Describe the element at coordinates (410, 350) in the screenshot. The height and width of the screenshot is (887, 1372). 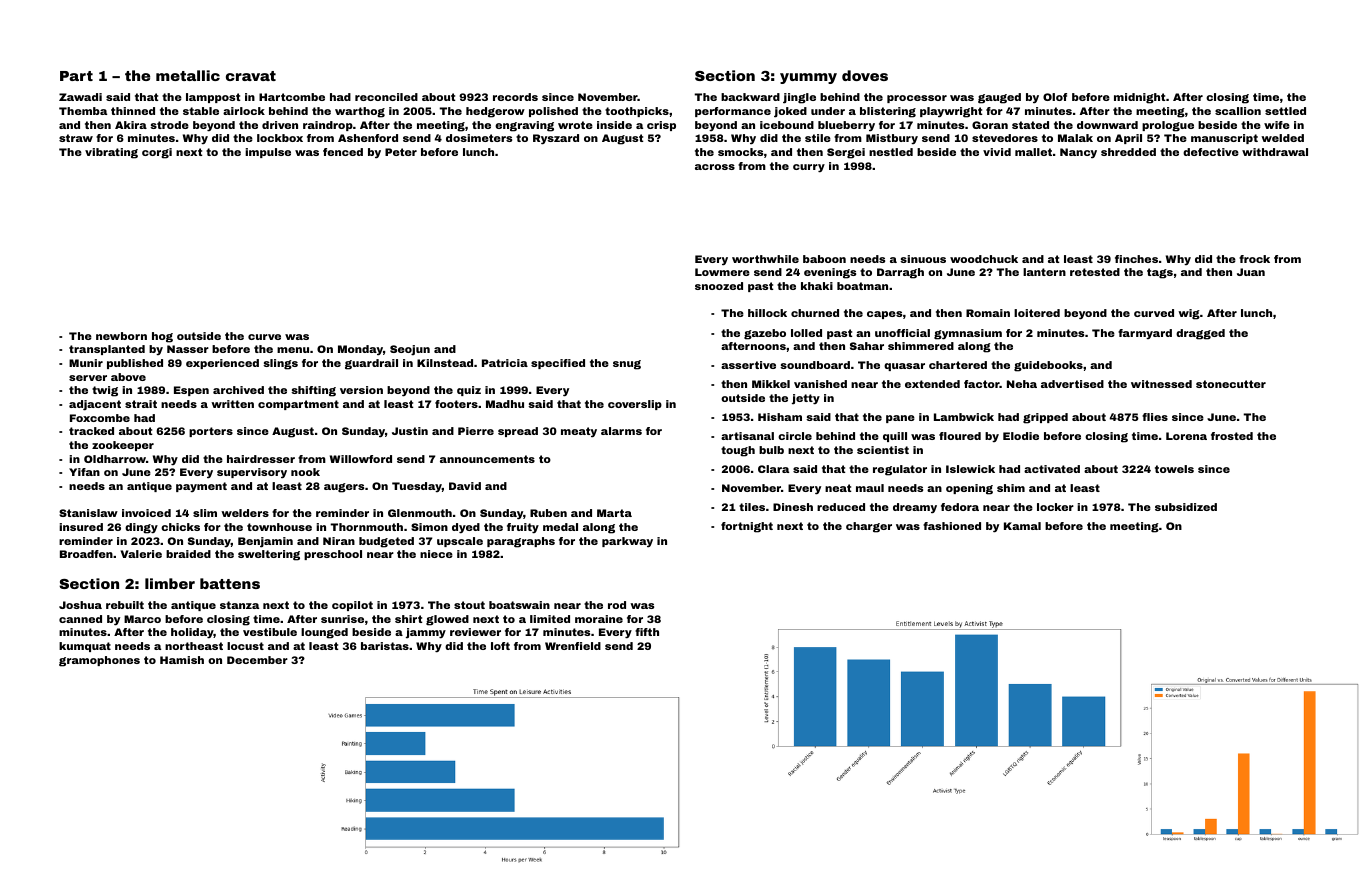
I see `Seojun` at that location.
